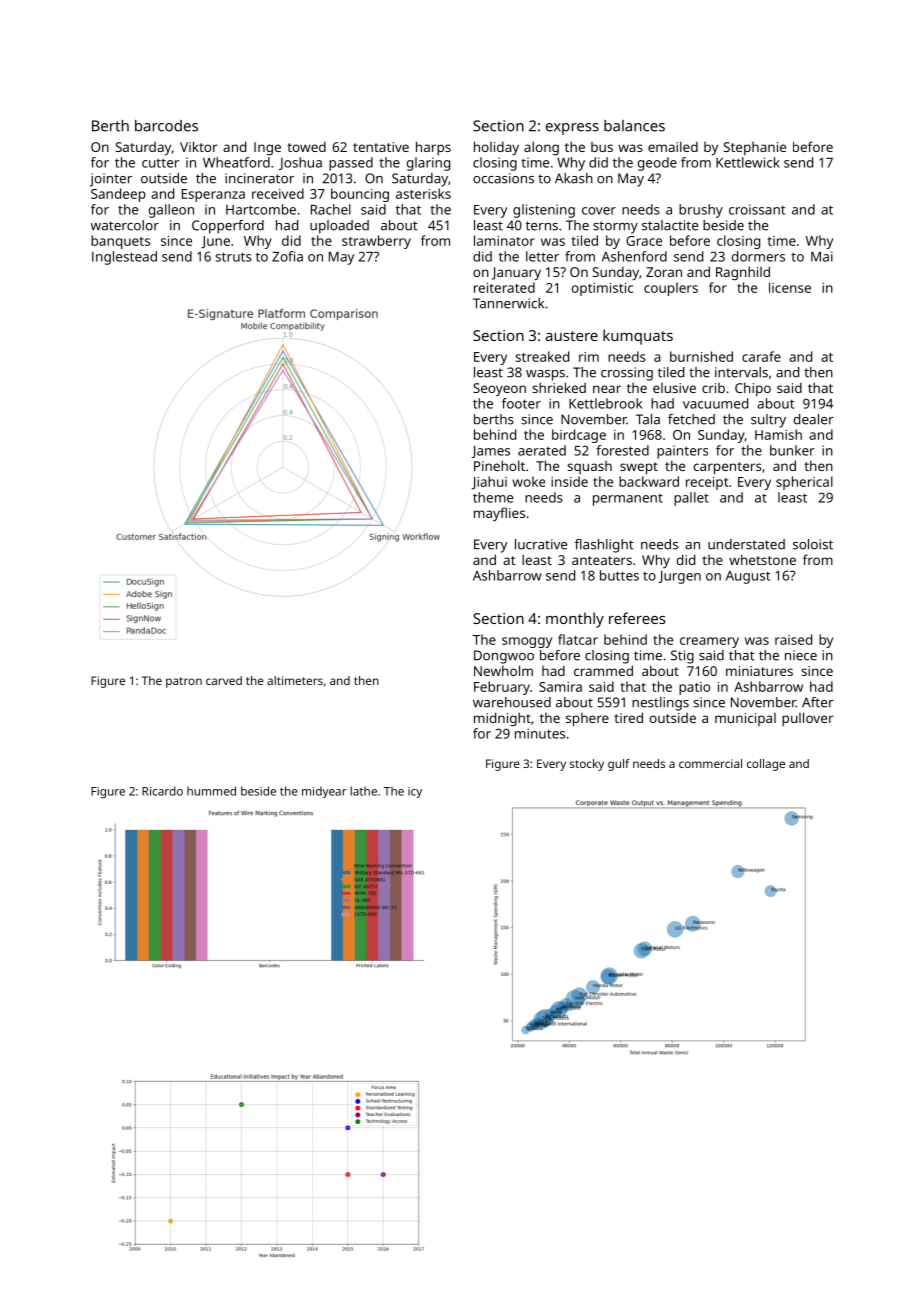  I want to click on patron, so click(184, 682).
